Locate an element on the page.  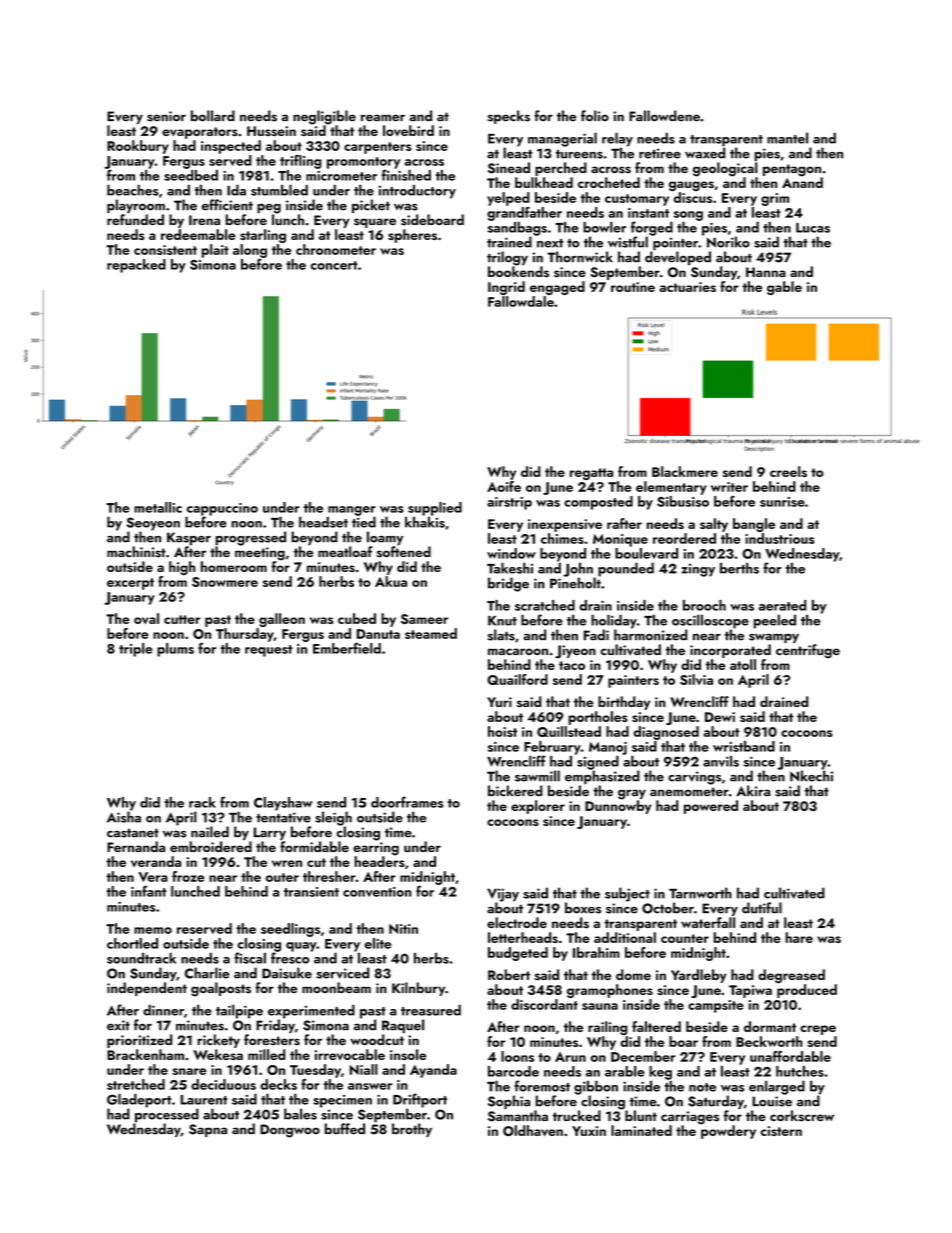
cappuccino is located at coordinates (222, 509).
